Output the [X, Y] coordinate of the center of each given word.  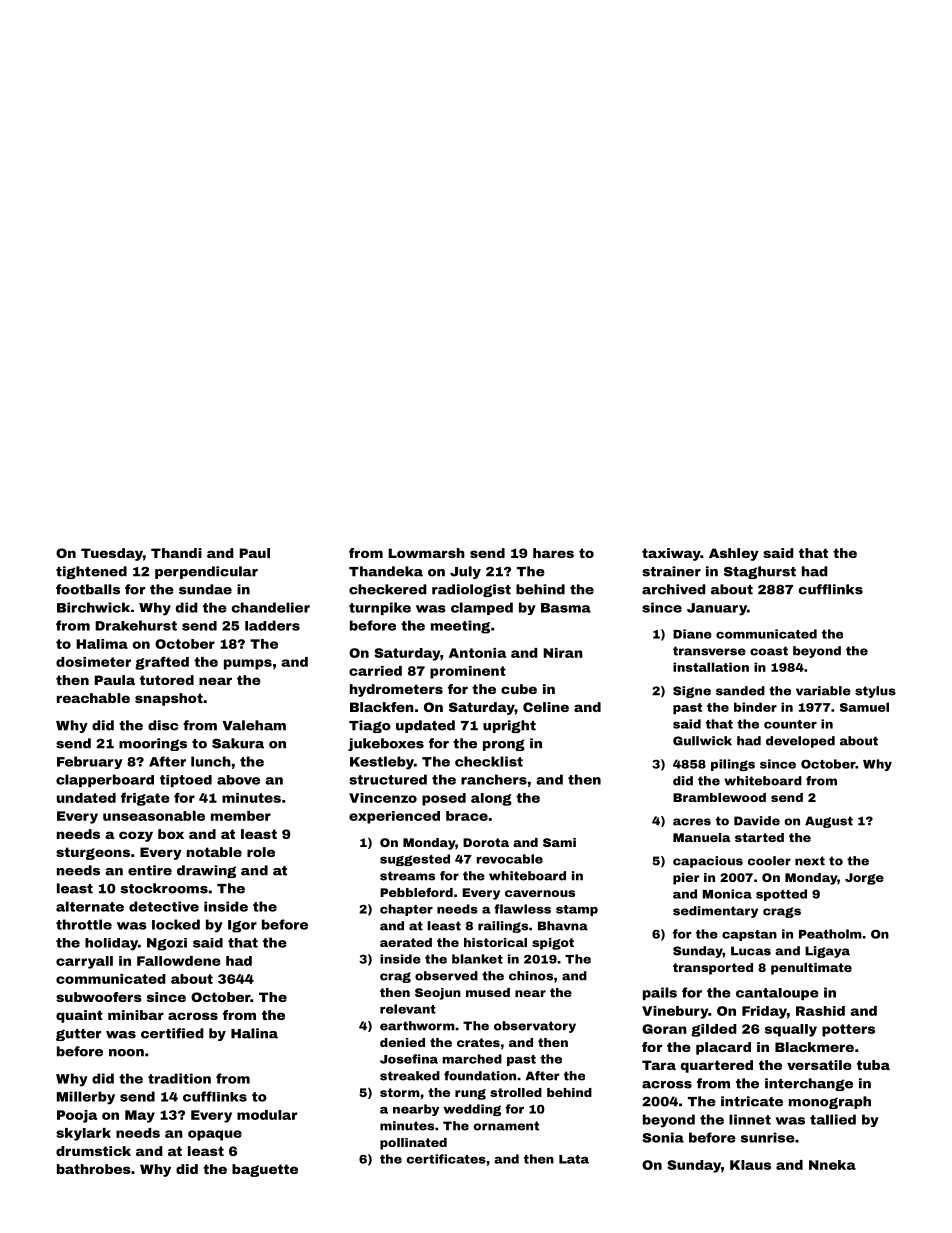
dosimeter [93, 662]
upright [509, 726]
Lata [574, 1159]
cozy [136, 836]
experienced [394, 817]
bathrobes [94, 1169]
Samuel [864, 707]
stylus [875, 692]
